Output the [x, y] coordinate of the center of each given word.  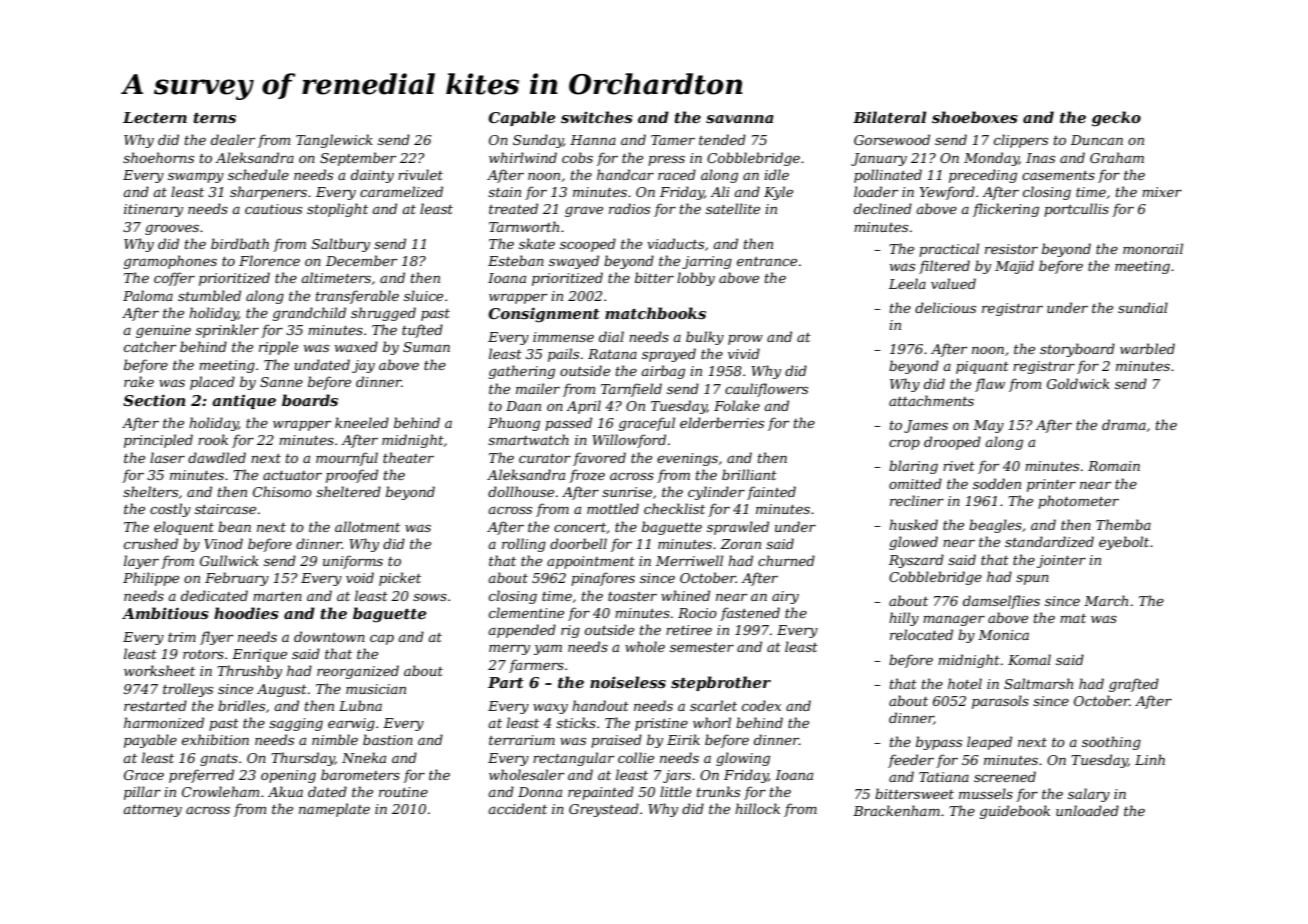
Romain [1114, 466]
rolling [524, 545]
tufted [422, 331]
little [675, 791]
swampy [196, 178]
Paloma [148, 295]
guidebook [1015, 812]
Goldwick [1078, 383]
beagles [995, 526]
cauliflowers [766, 390]
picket [400, 579]
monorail [1153, 248]
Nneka [364, 757]
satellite [733, 208]
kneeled [362, 422]
